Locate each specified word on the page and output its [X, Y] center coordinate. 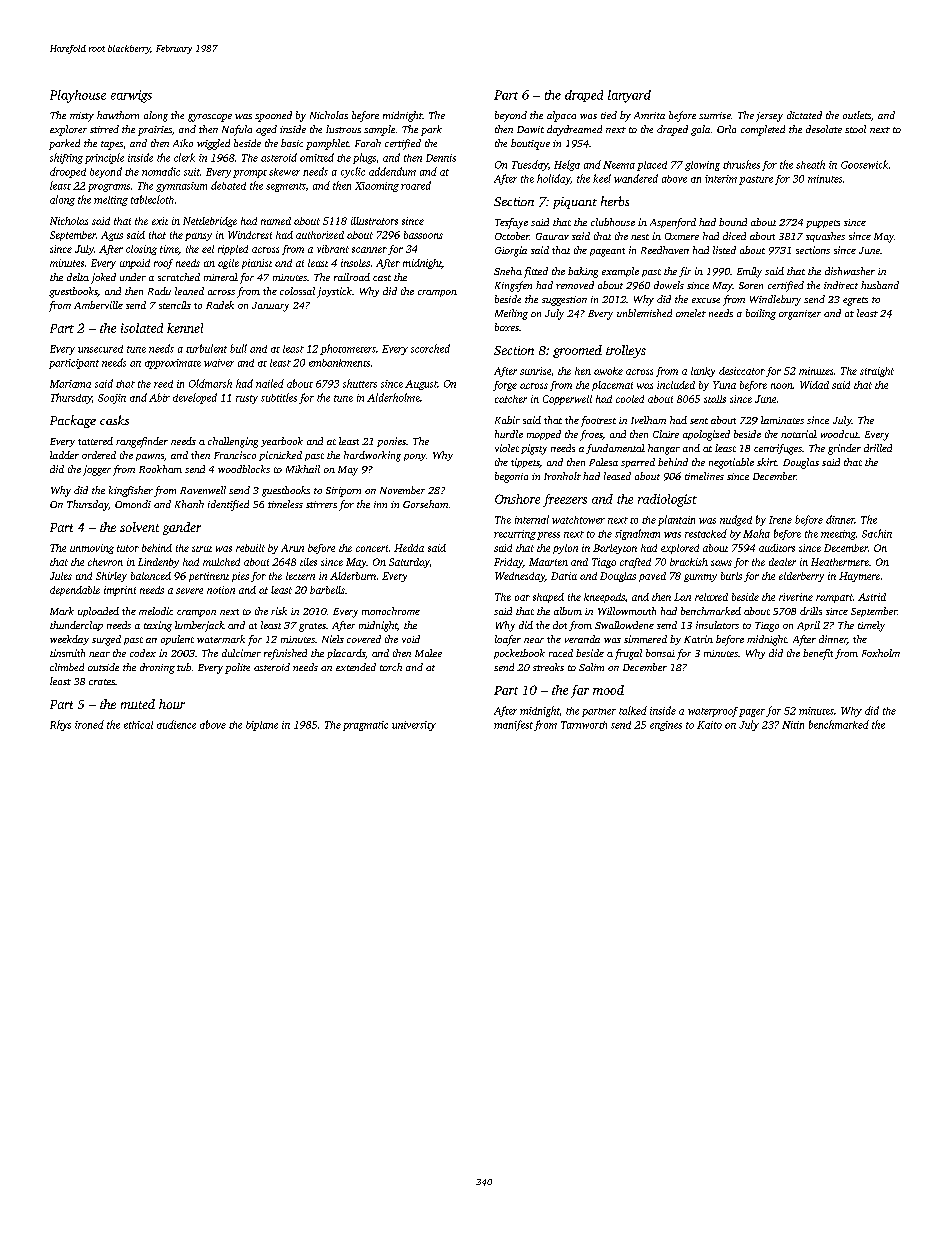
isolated [142, 328]
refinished [285, 654]
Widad [814, 385]
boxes [507, 327]
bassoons [423, 235]
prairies [155, 131]
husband [880, 285]
